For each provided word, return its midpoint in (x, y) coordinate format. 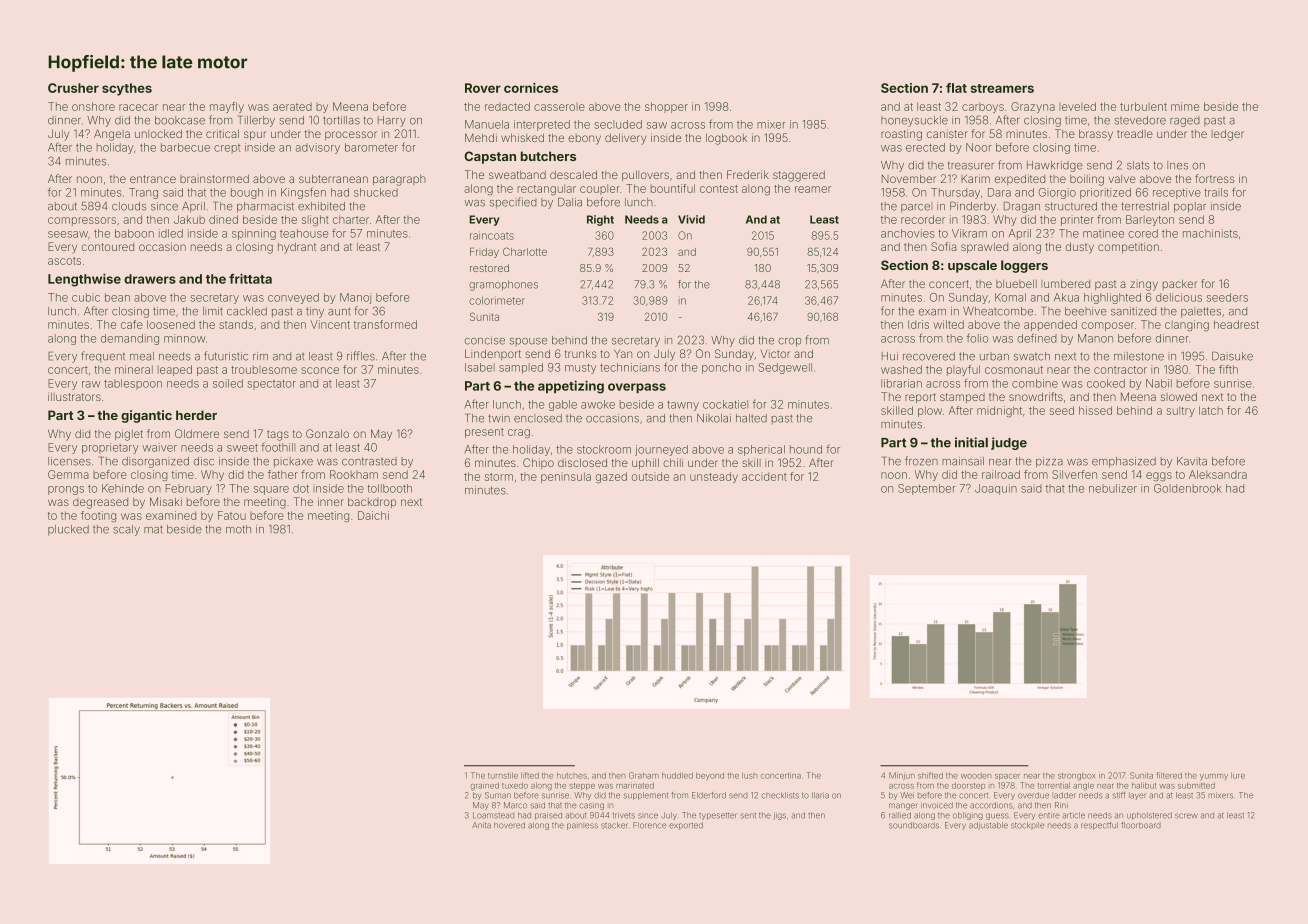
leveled (1077, 106)
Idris (918, 324)
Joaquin (996, 489)
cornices (531, 88)
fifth (1228, 369)
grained (485, 786)
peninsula (566, 477)
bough (247, 193)
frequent (103, 356)
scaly (126, 530)
